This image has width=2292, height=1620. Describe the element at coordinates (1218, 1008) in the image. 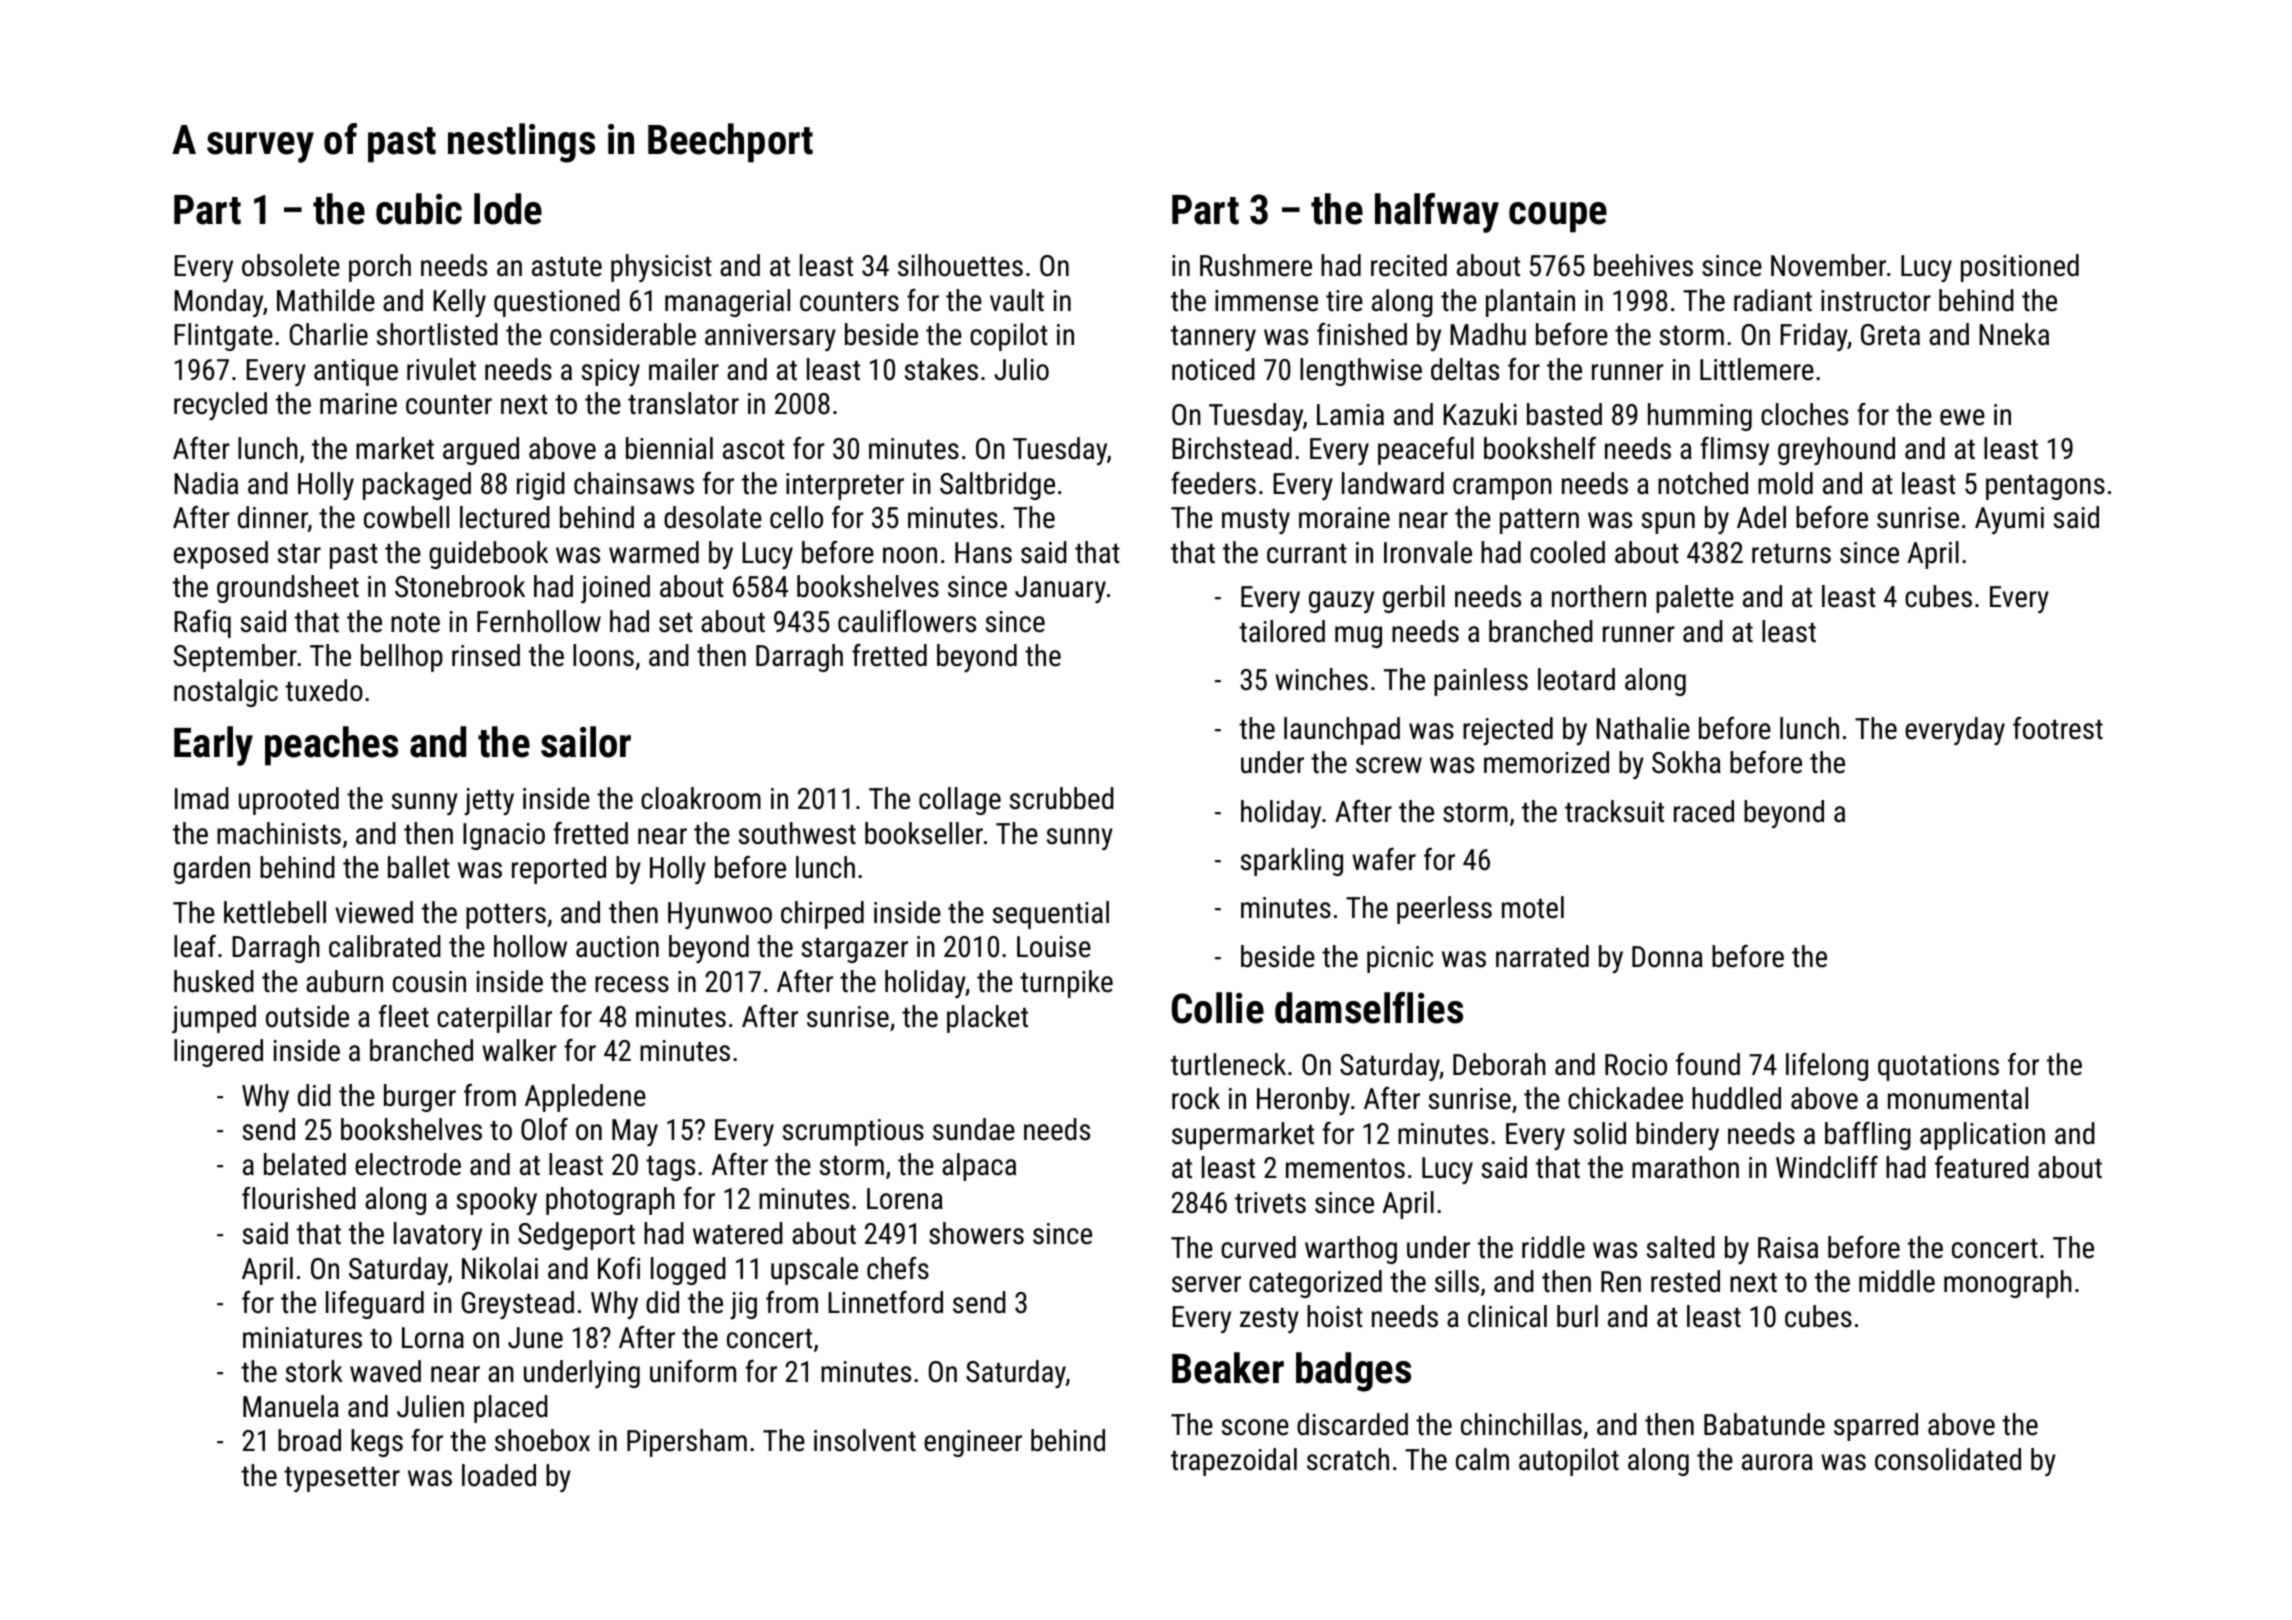

I see `Collie` at that location.
